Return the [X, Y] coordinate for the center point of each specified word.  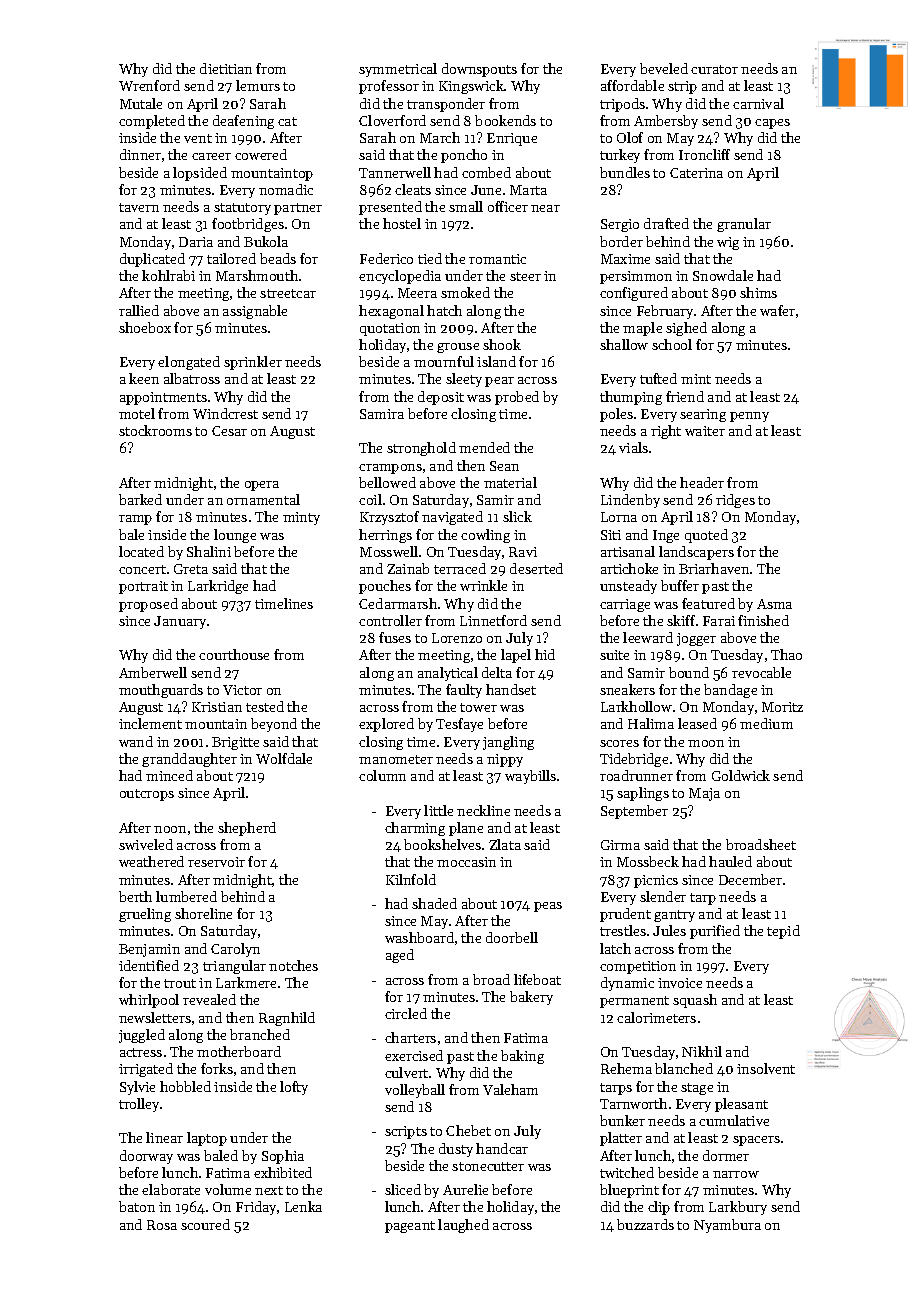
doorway [146, 1157]
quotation [390, 329]
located [141, 551]
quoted [706, 536]
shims [758, 292]
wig [728, 243]
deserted [536, 568]
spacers [756, 1141]
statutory [242, 209]
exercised [414, 1055]
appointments [163, 398]
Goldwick [741, 775]
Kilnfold [411, 879]
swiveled [146, 844]
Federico [386, 258]
